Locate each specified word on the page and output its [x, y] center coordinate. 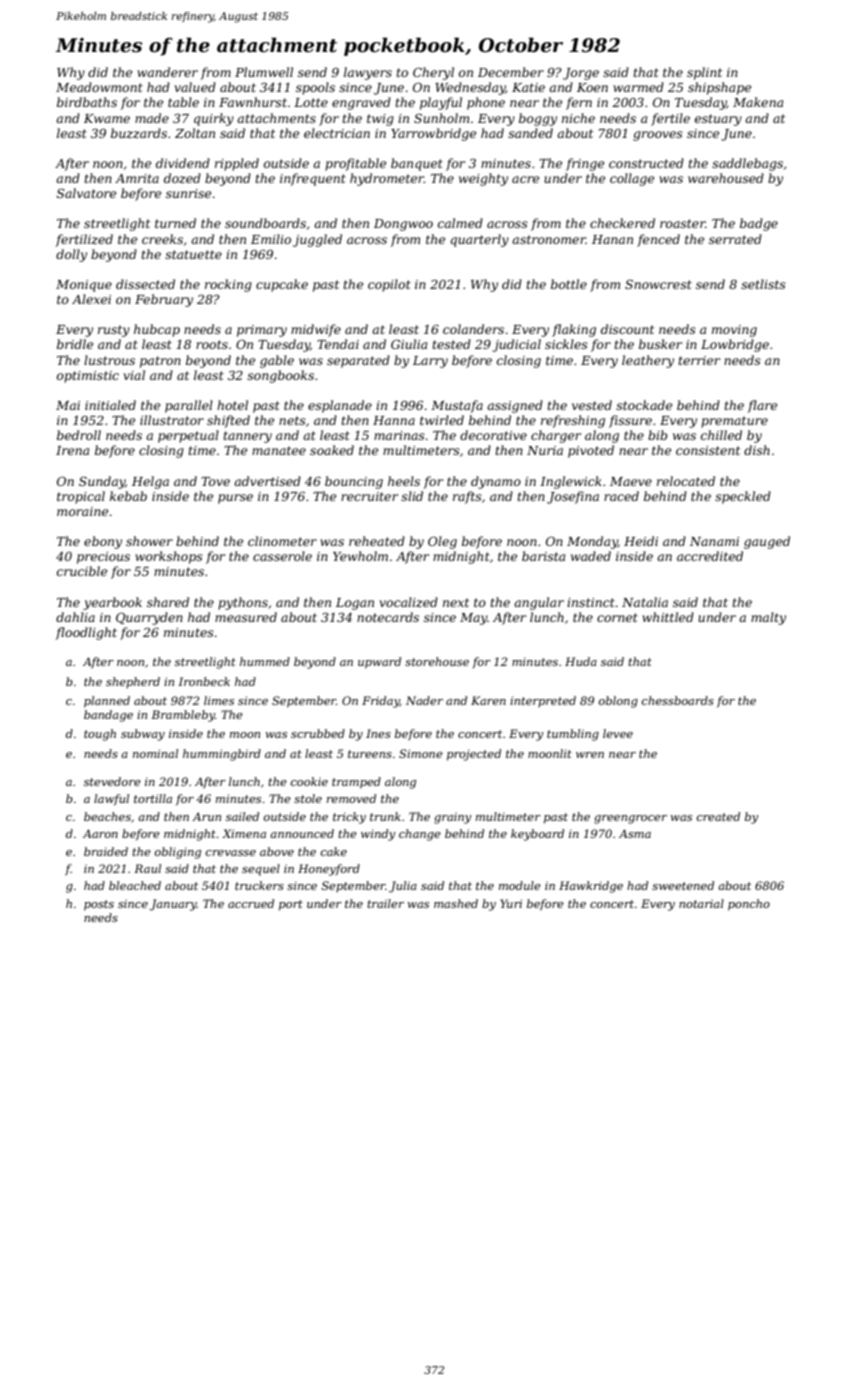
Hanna [394, 420]
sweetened [683, 885]
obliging [177, 853]
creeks [162, 239]
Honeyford [329, 870]
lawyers [368, 73]
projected [474, 755]
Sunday [102, 482]
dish [757, 450]
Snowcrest [658, 284]
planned [107, 702]
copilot [389, 285]
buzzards [139, 133]
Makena [758, 102]
